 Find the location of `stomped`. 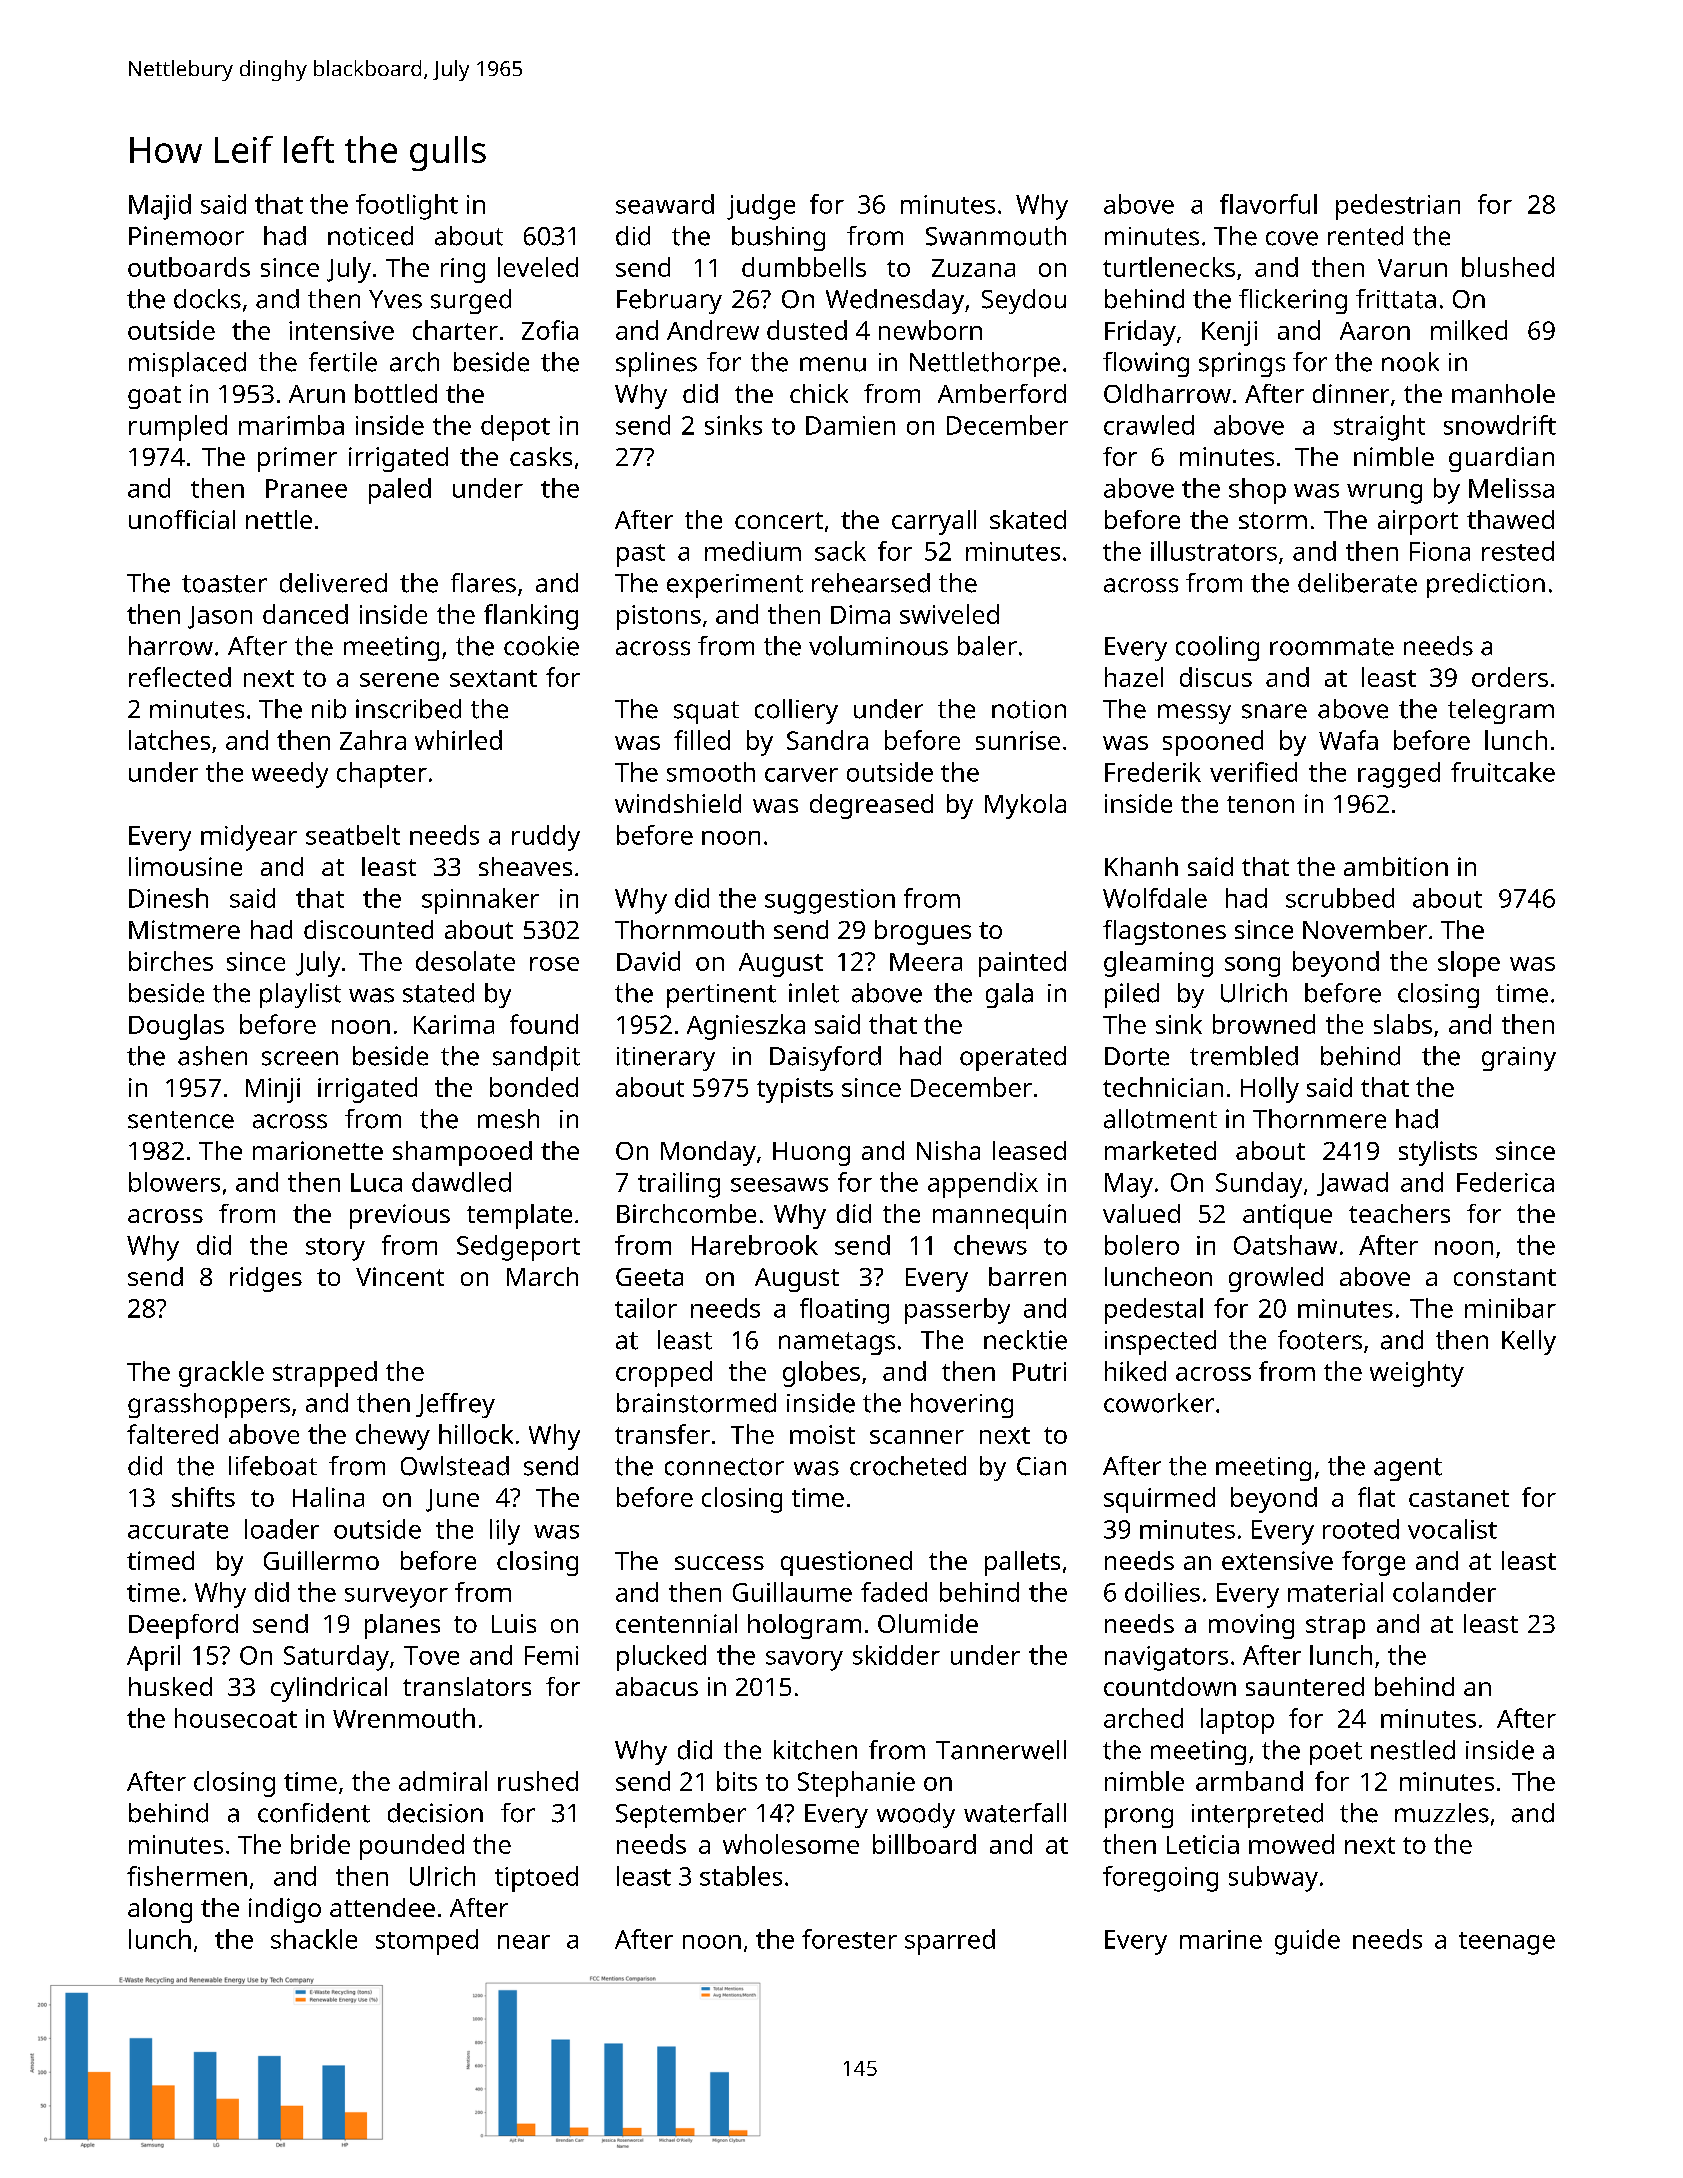

stomped is located at coordinates (427, 1942).
